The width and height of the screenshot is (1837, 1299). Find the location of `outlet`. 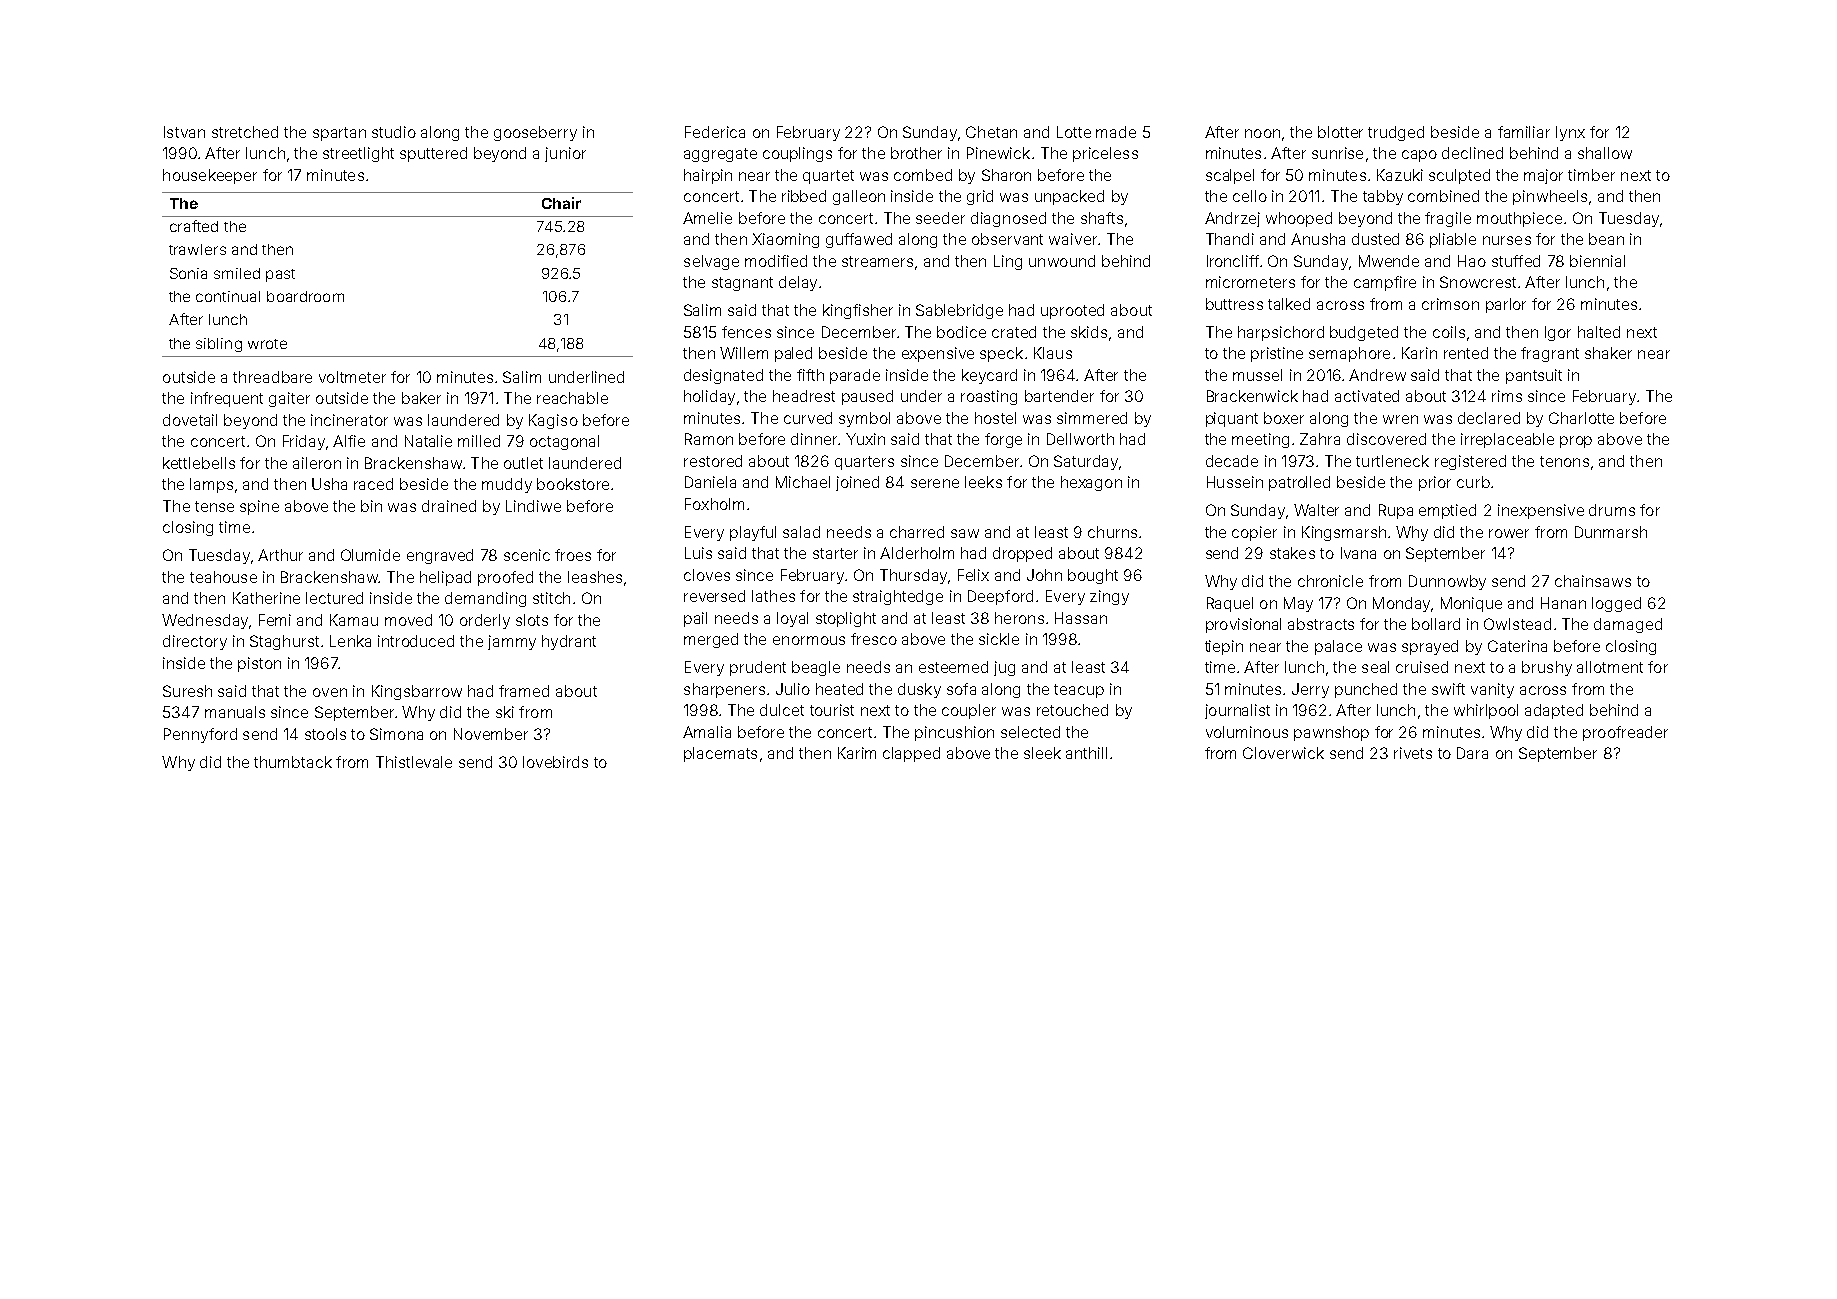

outlet is located at coordinates (523, 463).
